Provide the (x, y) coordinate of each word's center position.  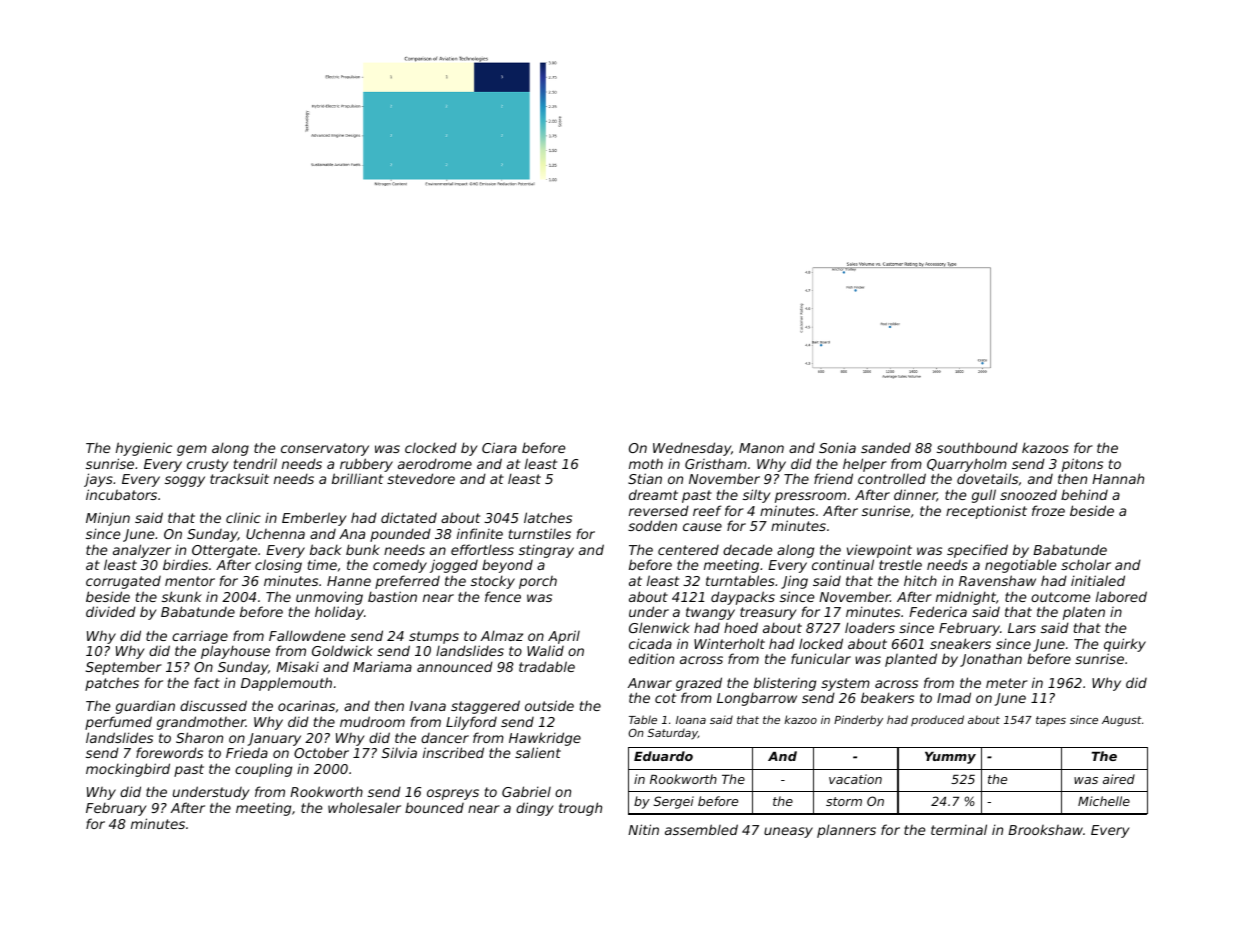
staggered (485, 707)
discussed (213, 705)
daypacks (743, 598)
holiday (339, 613)
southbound (977, 447)
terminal (959, 829)
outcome (1060, 597)
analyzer (142, 551)
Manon (761, 448)
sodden (652, 525)
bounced (434, 808)
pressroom (810, 497)
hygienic (144, 449)
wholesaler (364, 807)
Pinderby (858, 721)
